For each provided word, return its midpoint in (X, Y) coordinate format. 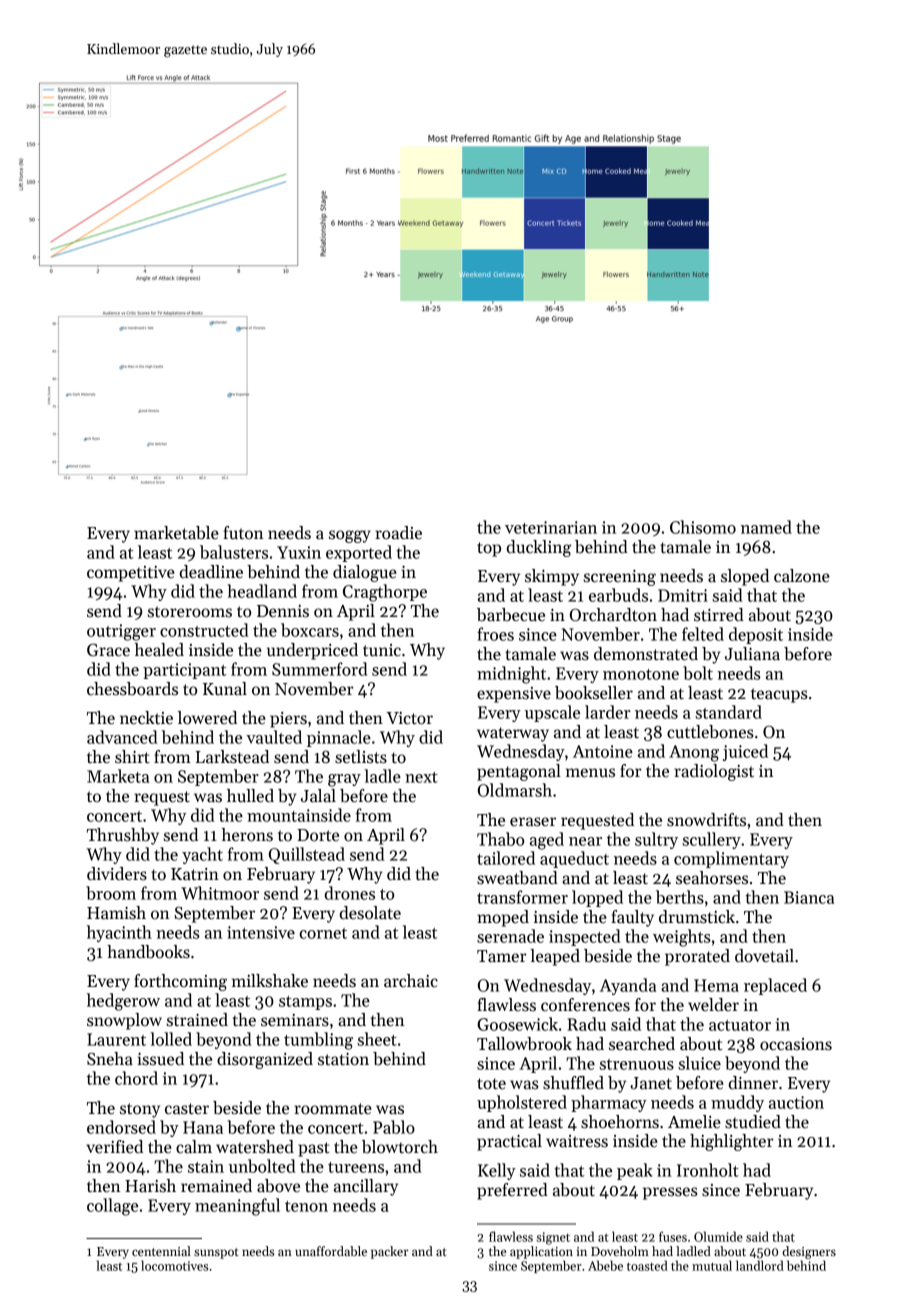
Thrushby (123, 836)
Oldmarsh (515, 790)
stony (140, 1110)
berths (680, 897)
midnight (511, 675)
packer (389, 1252)
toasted (647, 1265)
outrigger (121, 632)
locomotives (174, 1265)
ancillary (366, 1187)
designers (809, 1252)
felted (703, 634)
